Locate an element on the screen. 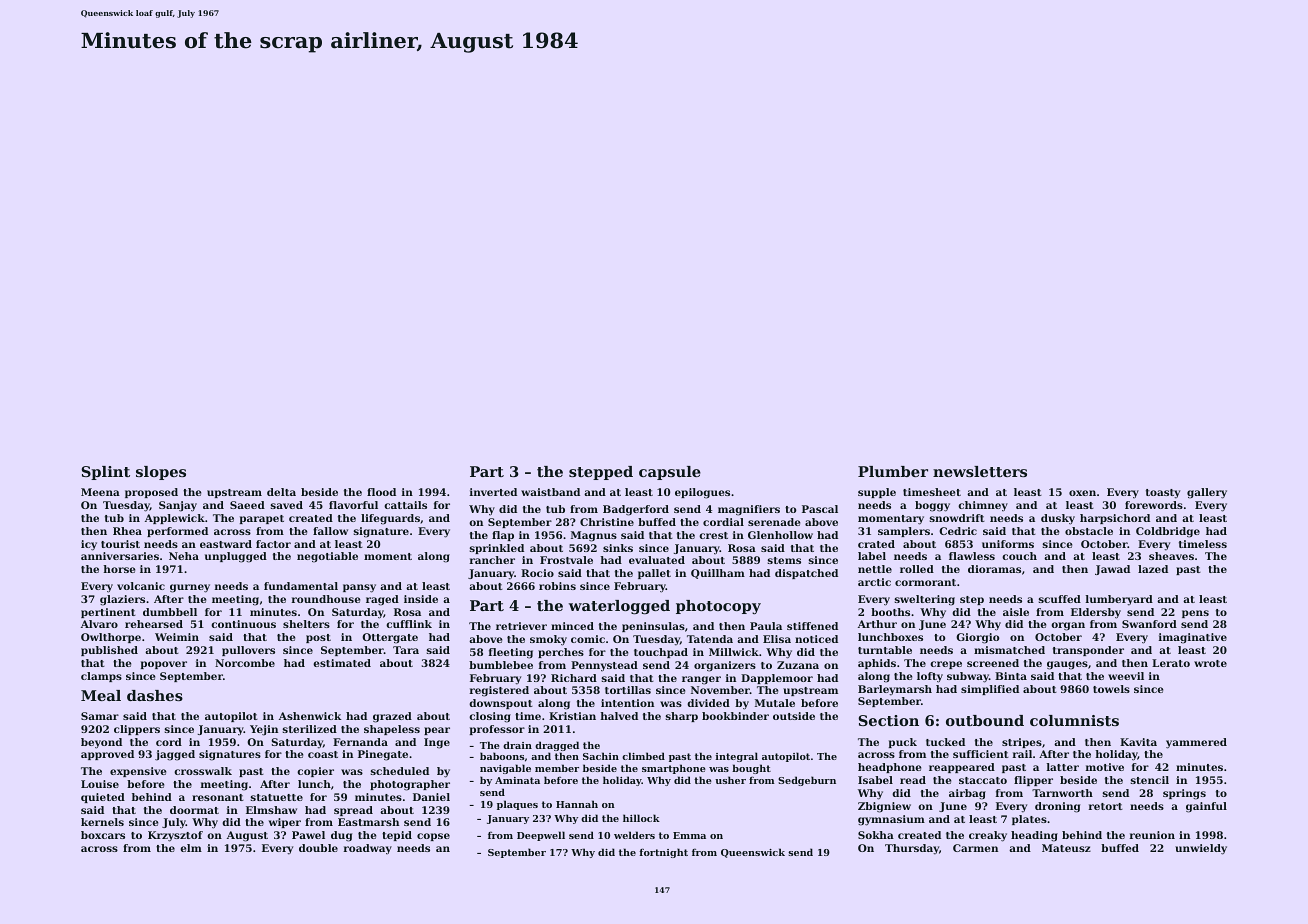  delta is located at coordinates (281, 492).
